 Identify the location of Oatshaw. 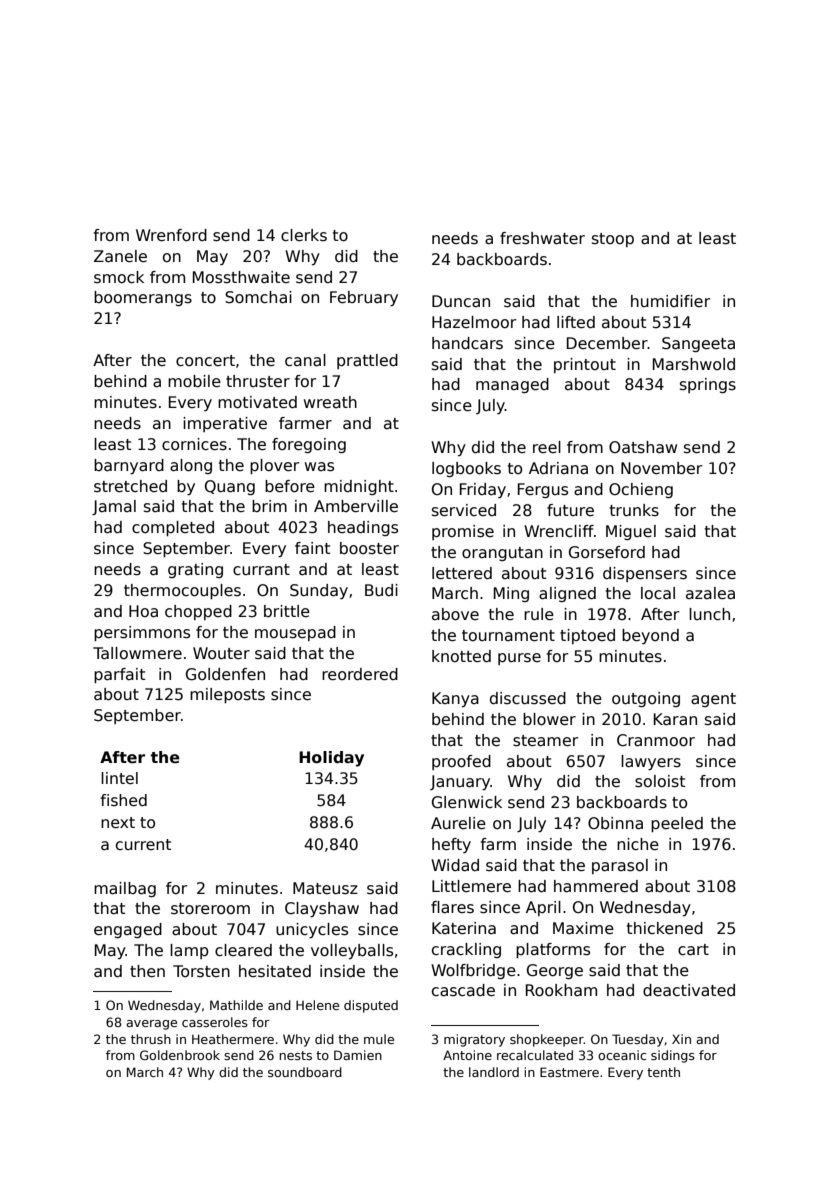
(643, 447).
